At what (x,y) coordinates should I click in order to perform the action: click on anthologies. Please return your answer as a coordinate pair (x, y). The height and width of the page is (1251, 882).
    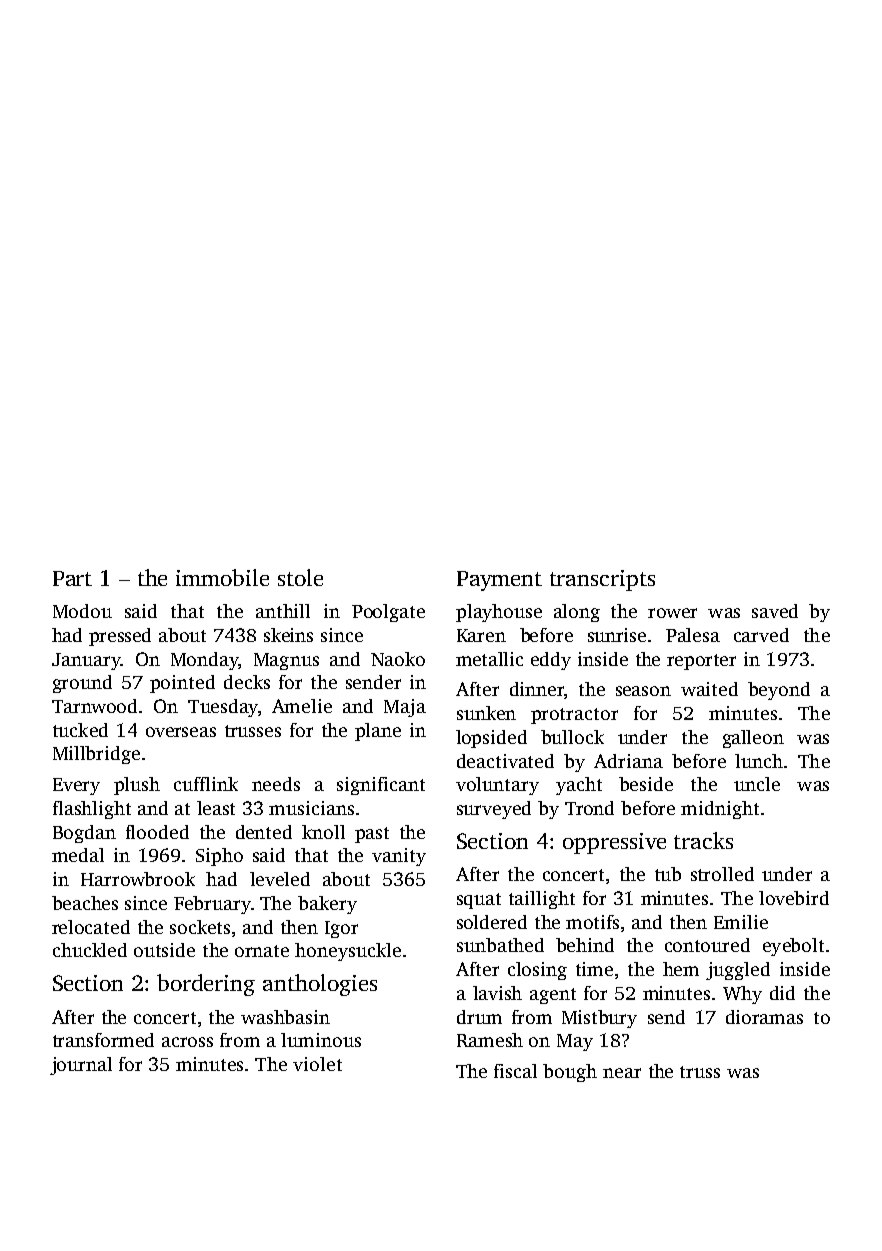
    Looking at the image, I should click on (320, 985).
